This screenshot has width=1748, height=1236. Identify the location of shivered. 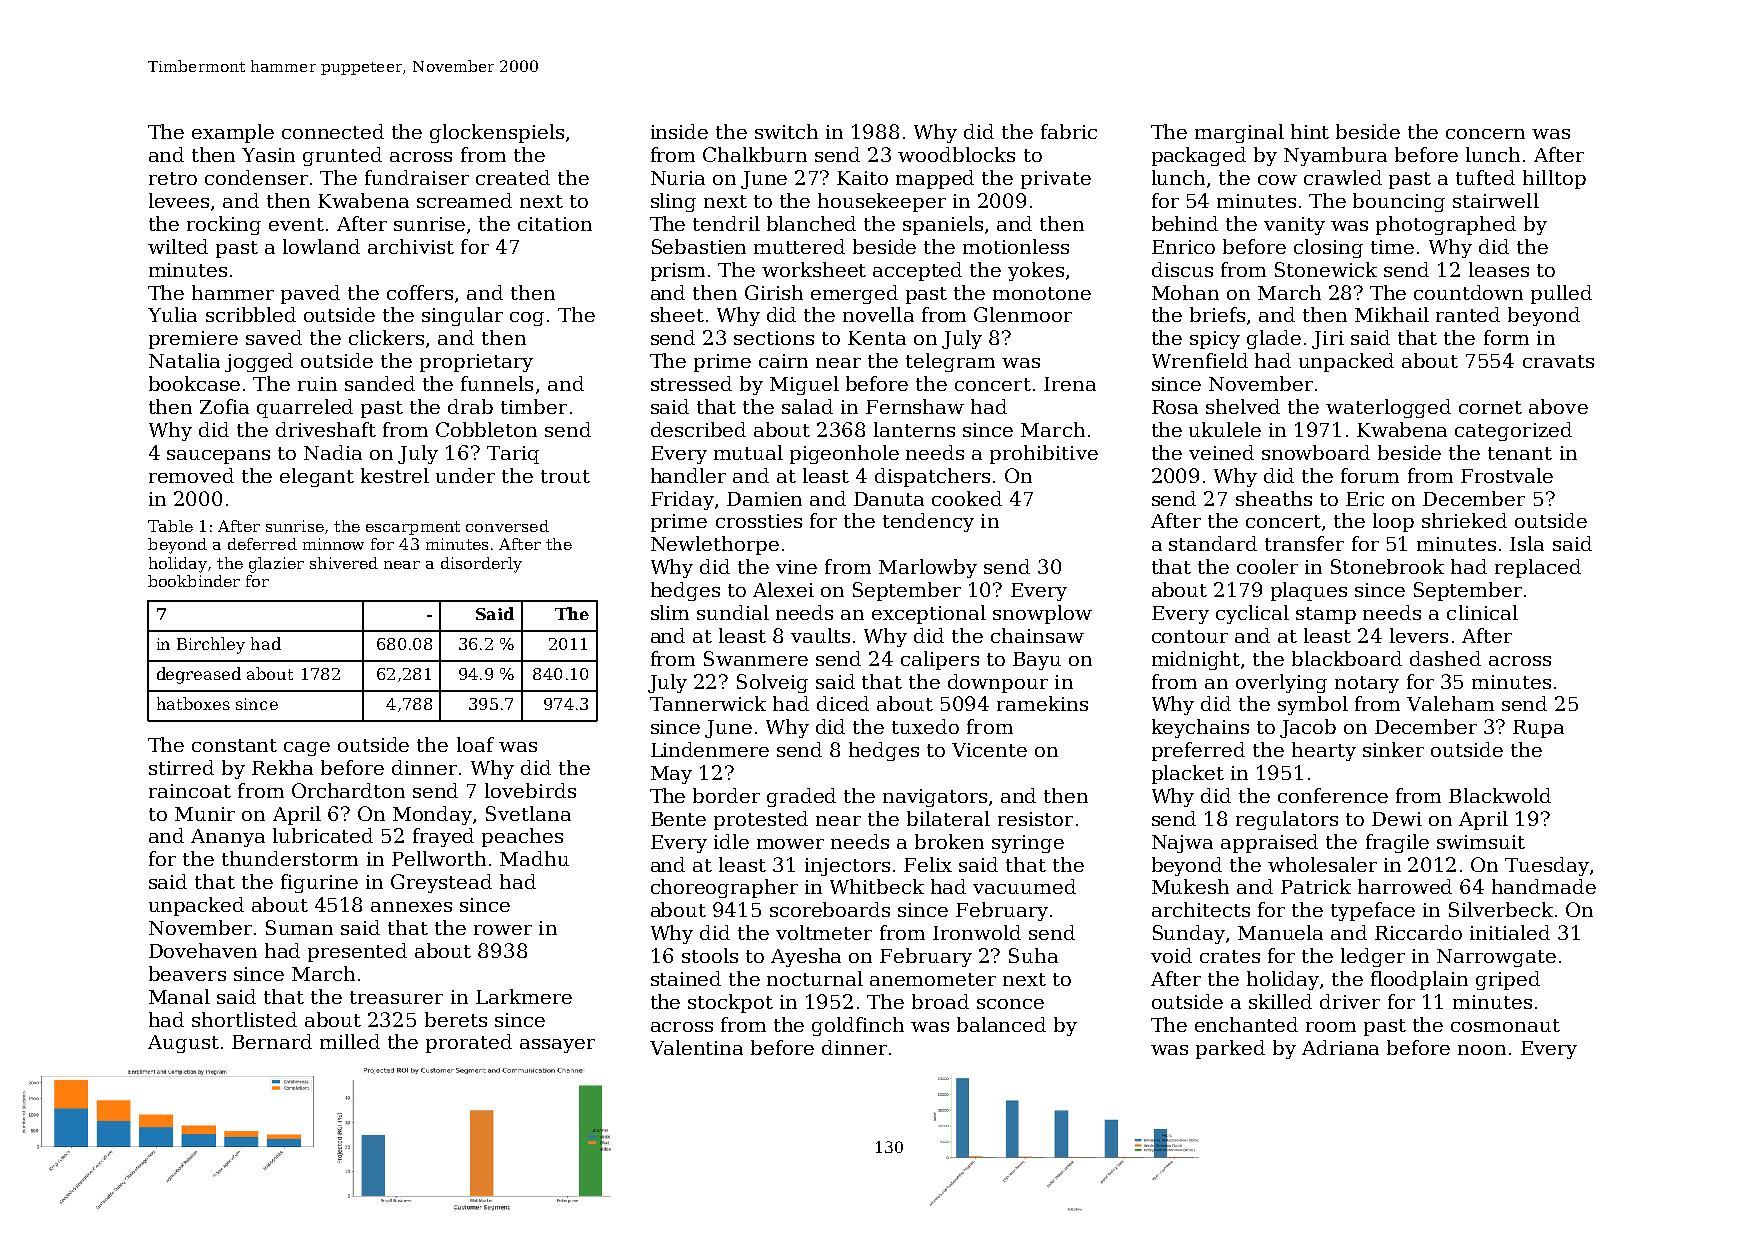
(344, 563).
